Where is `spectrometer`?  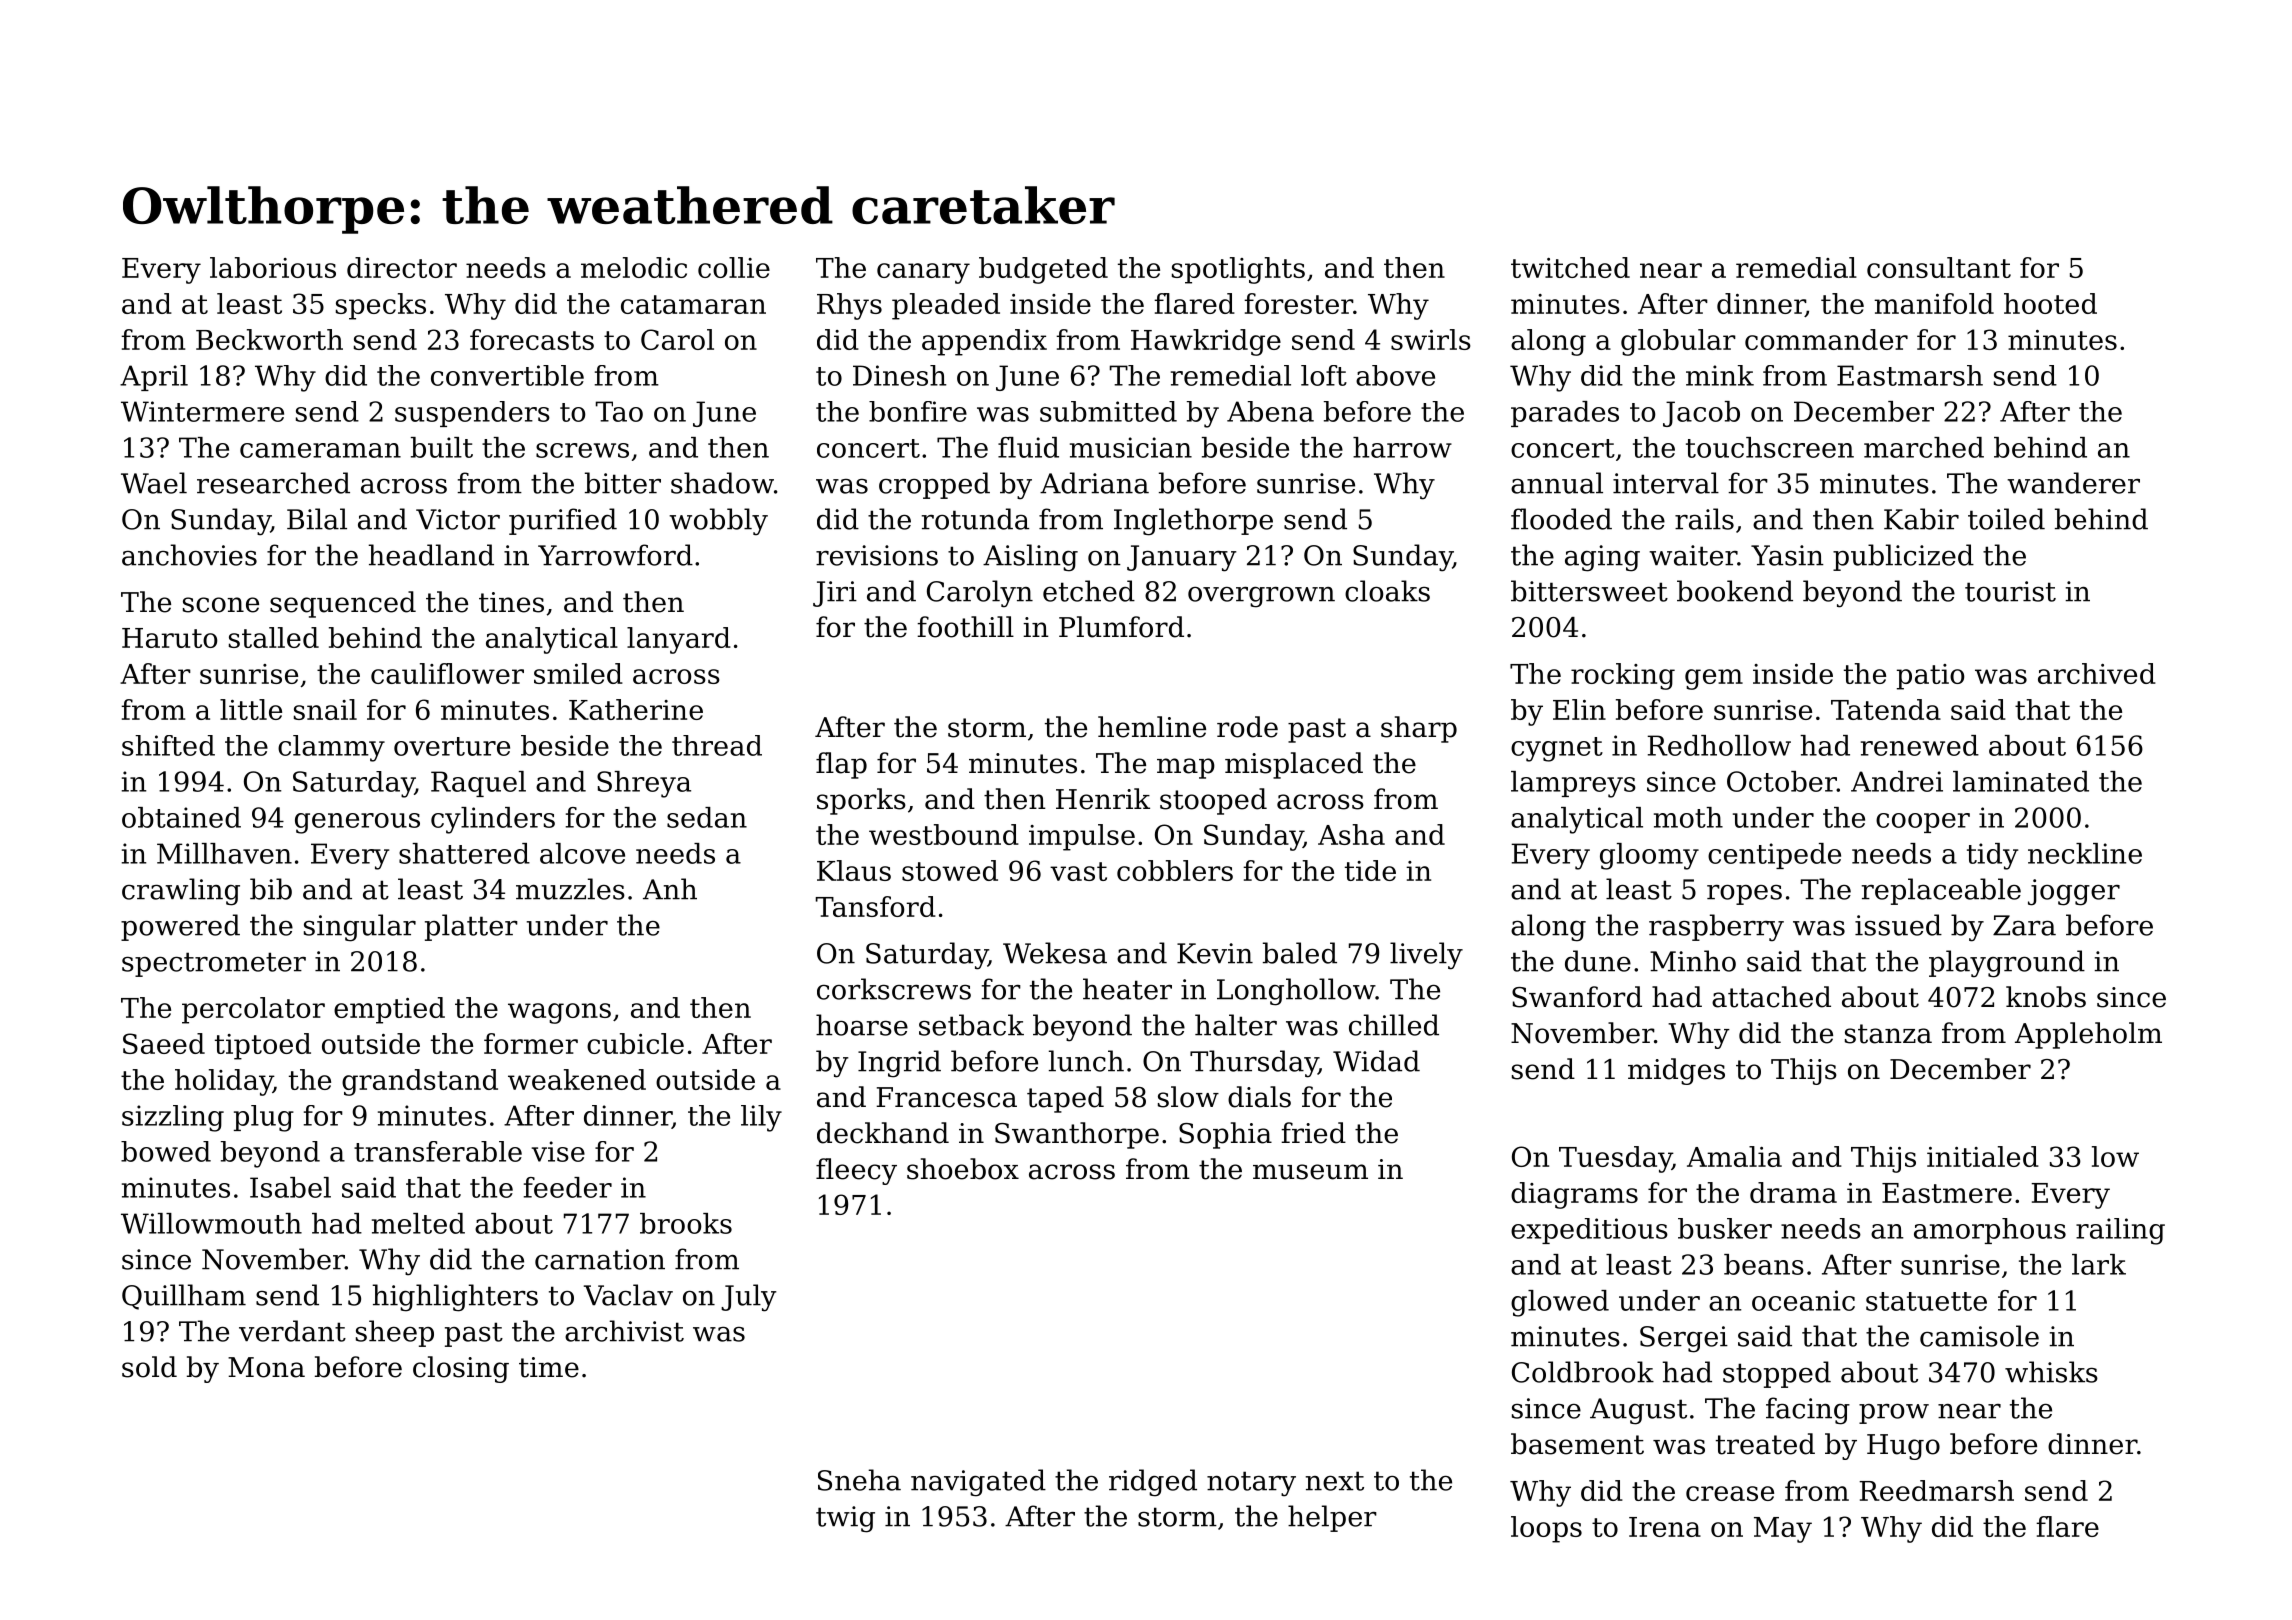 spectrometer is located at coordinates (214, 964).
